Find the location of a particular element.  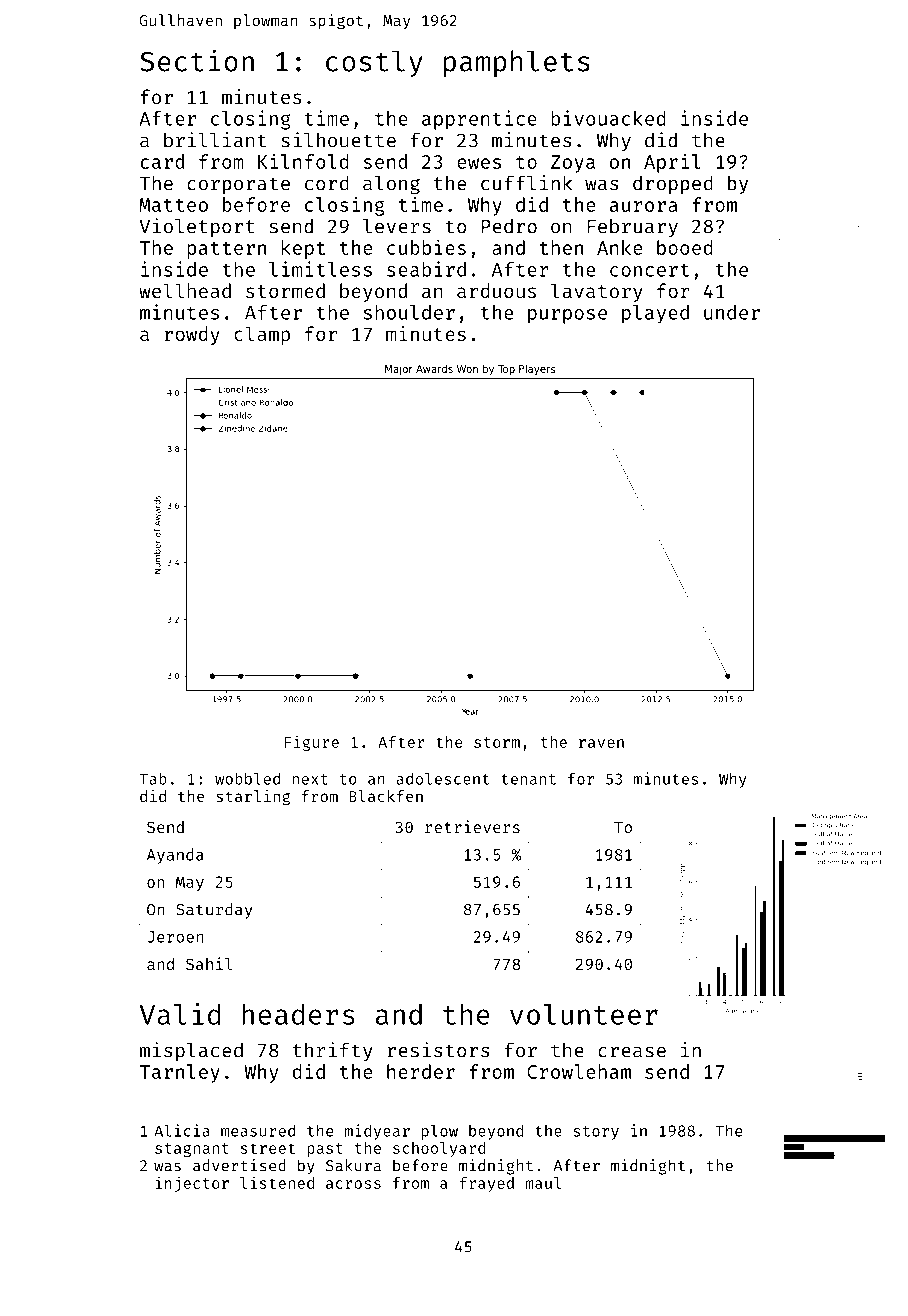

shoulder is located at coordinates (409, 312).
